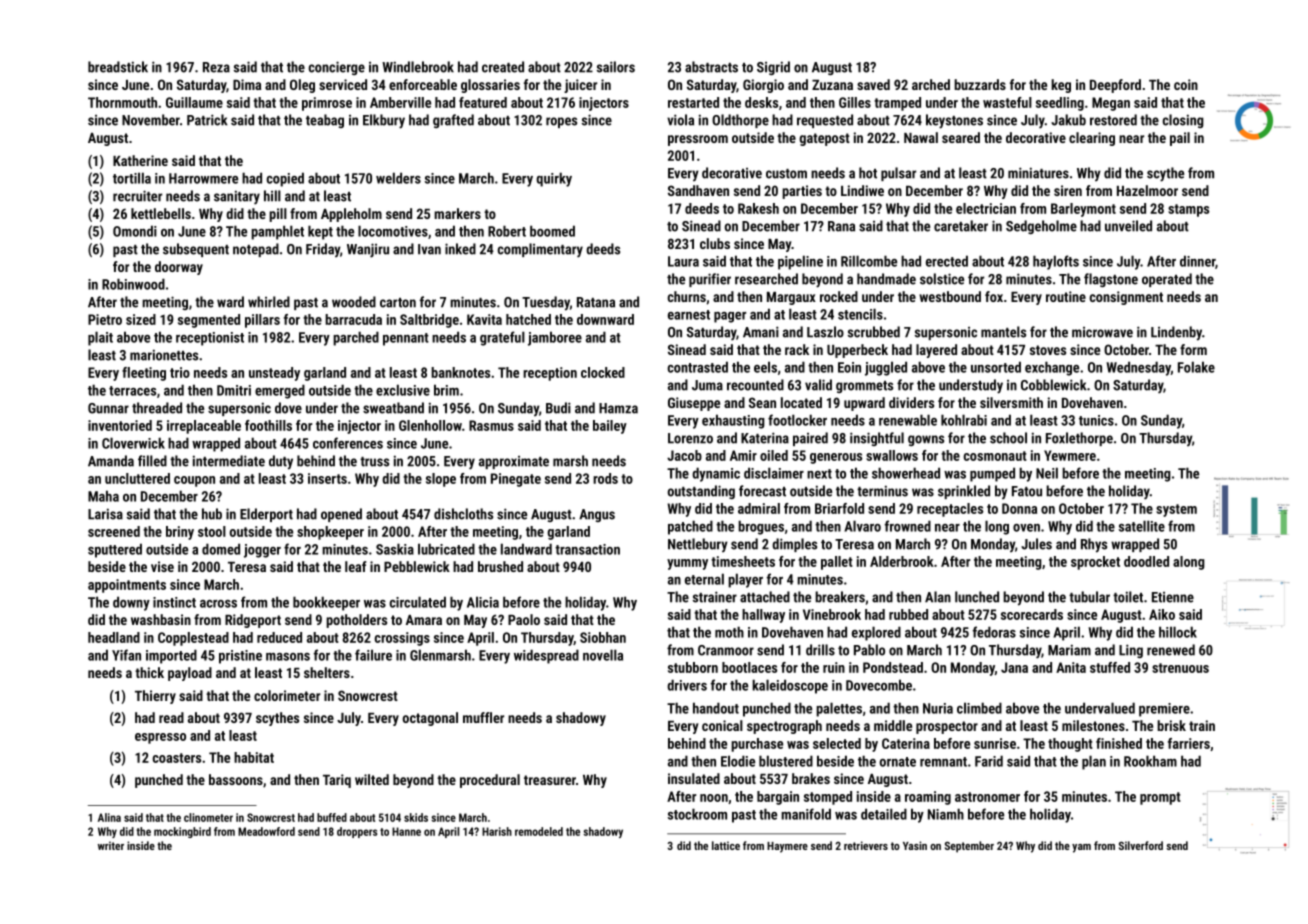  What do you see at coordinates (1176, 510) in the screenshot?
I see `system` at bounding box center [1176, 510].
